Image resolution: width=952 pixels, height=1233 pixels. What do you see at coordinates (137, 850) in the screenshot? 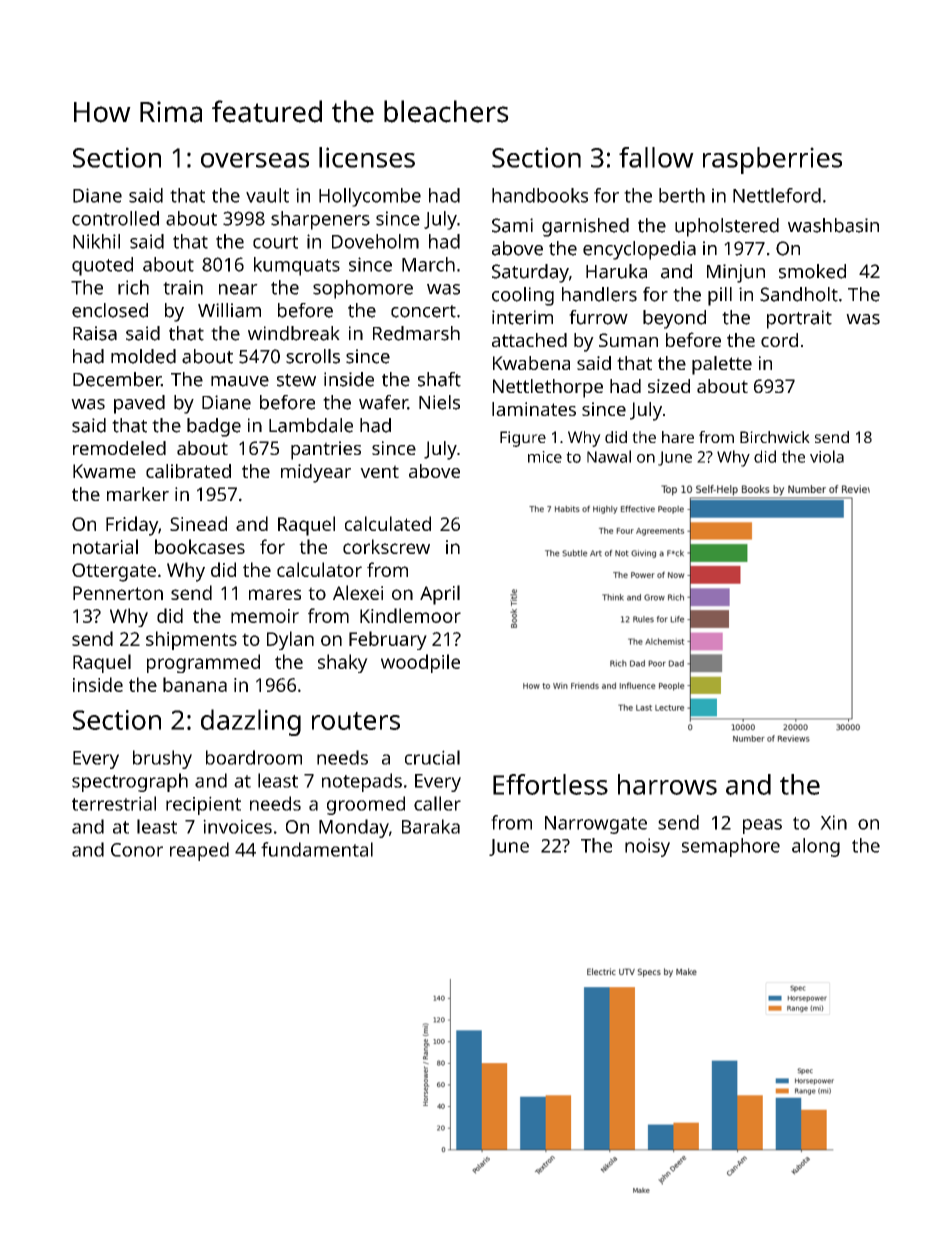
I see `Conor` at bounding box center [137, 850].
